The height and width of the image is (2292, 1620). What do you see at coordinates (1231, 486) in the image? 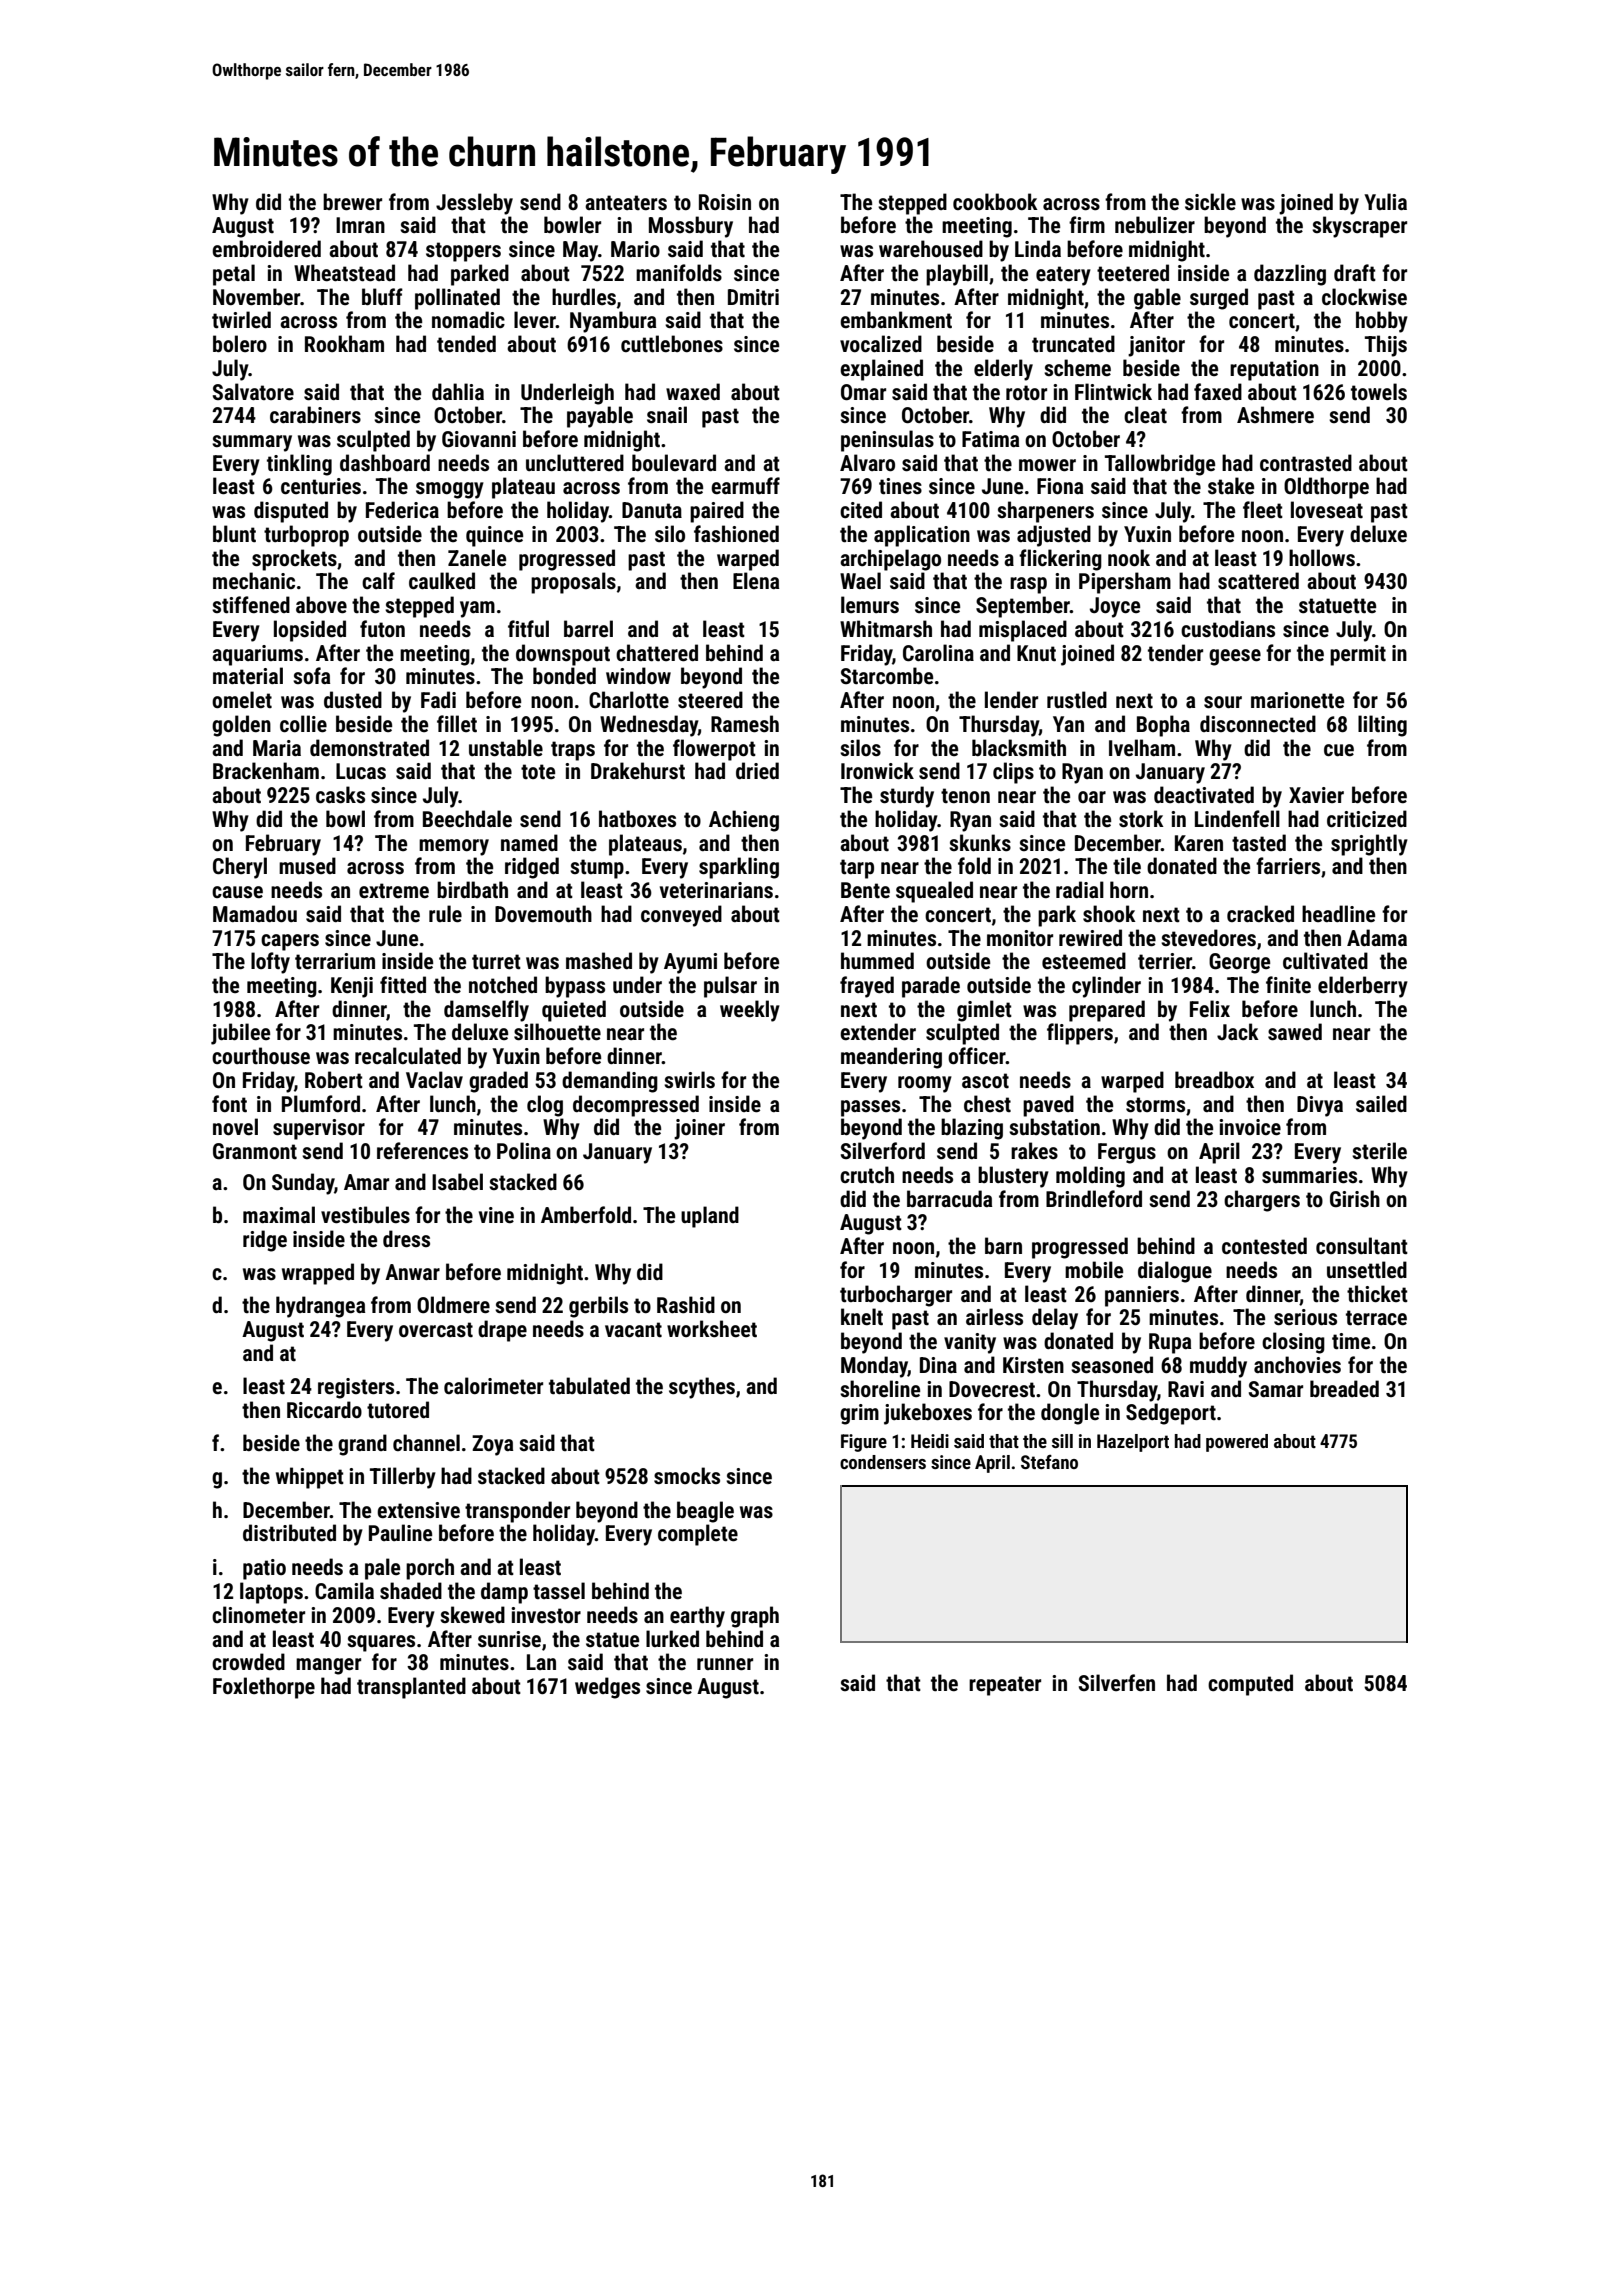
I see `stake` at bounding box center [1231, 486].
